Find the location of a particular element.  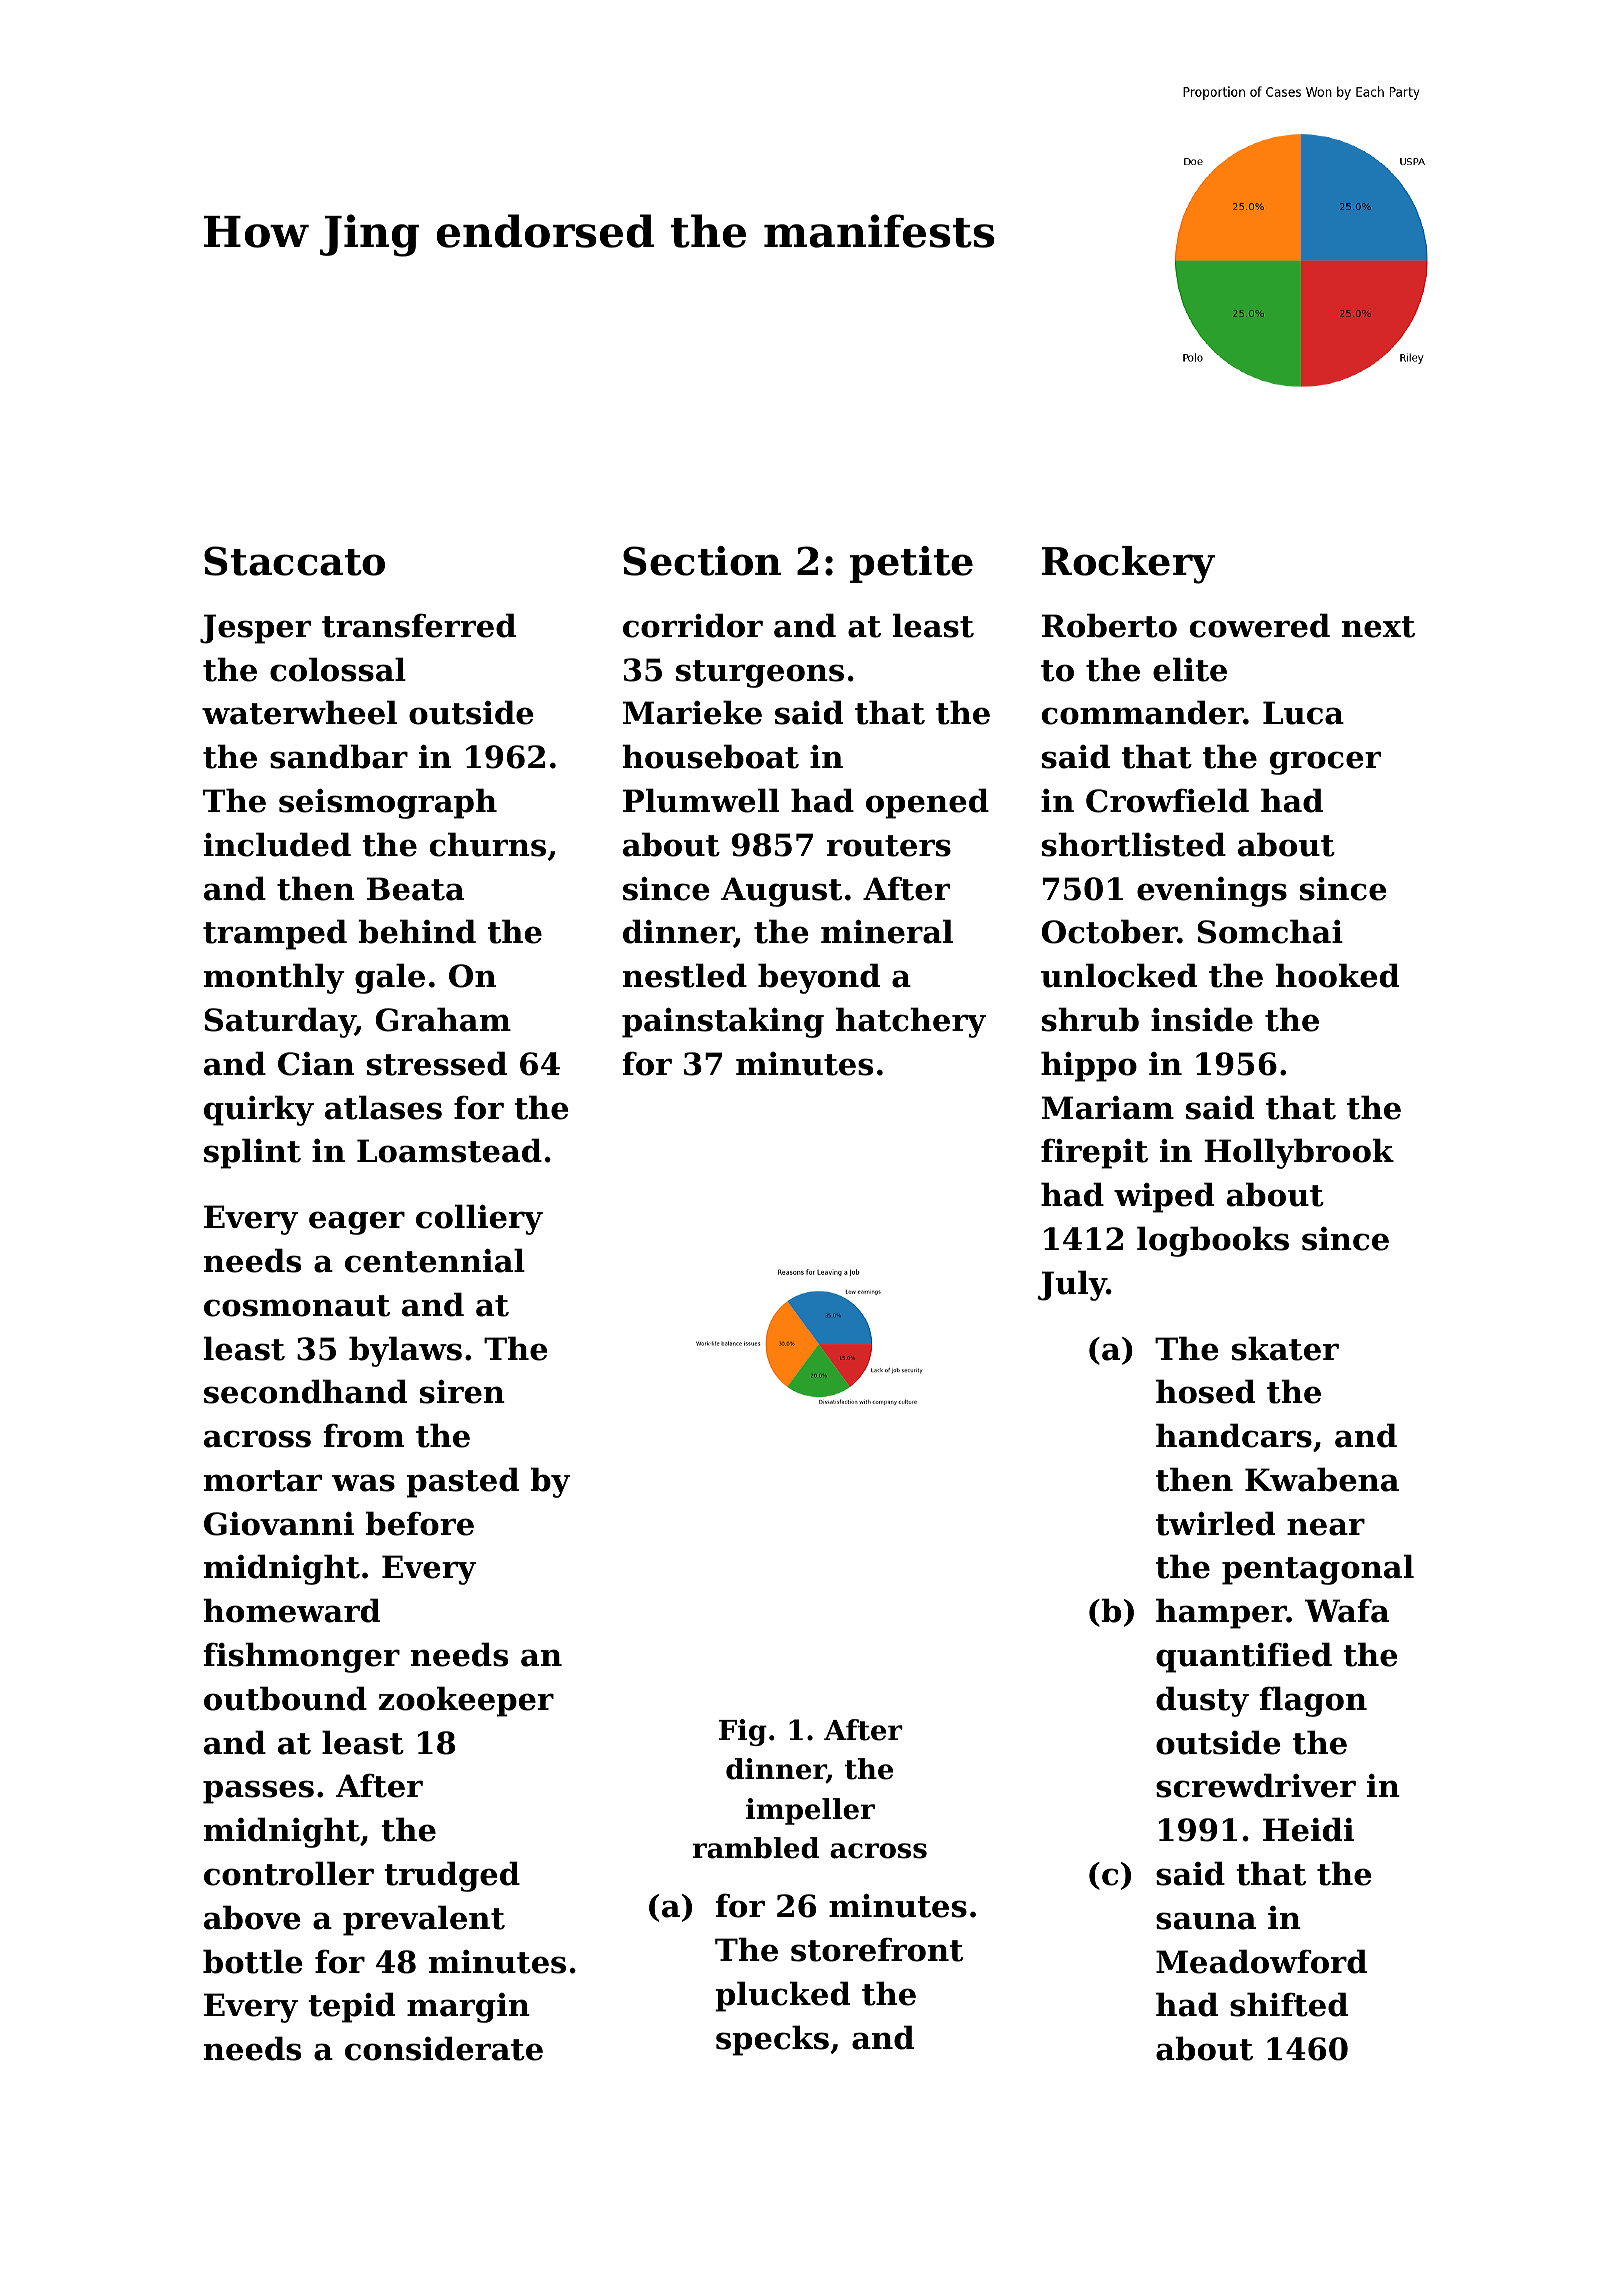

considerate is located at coordinates (444, 2048).
